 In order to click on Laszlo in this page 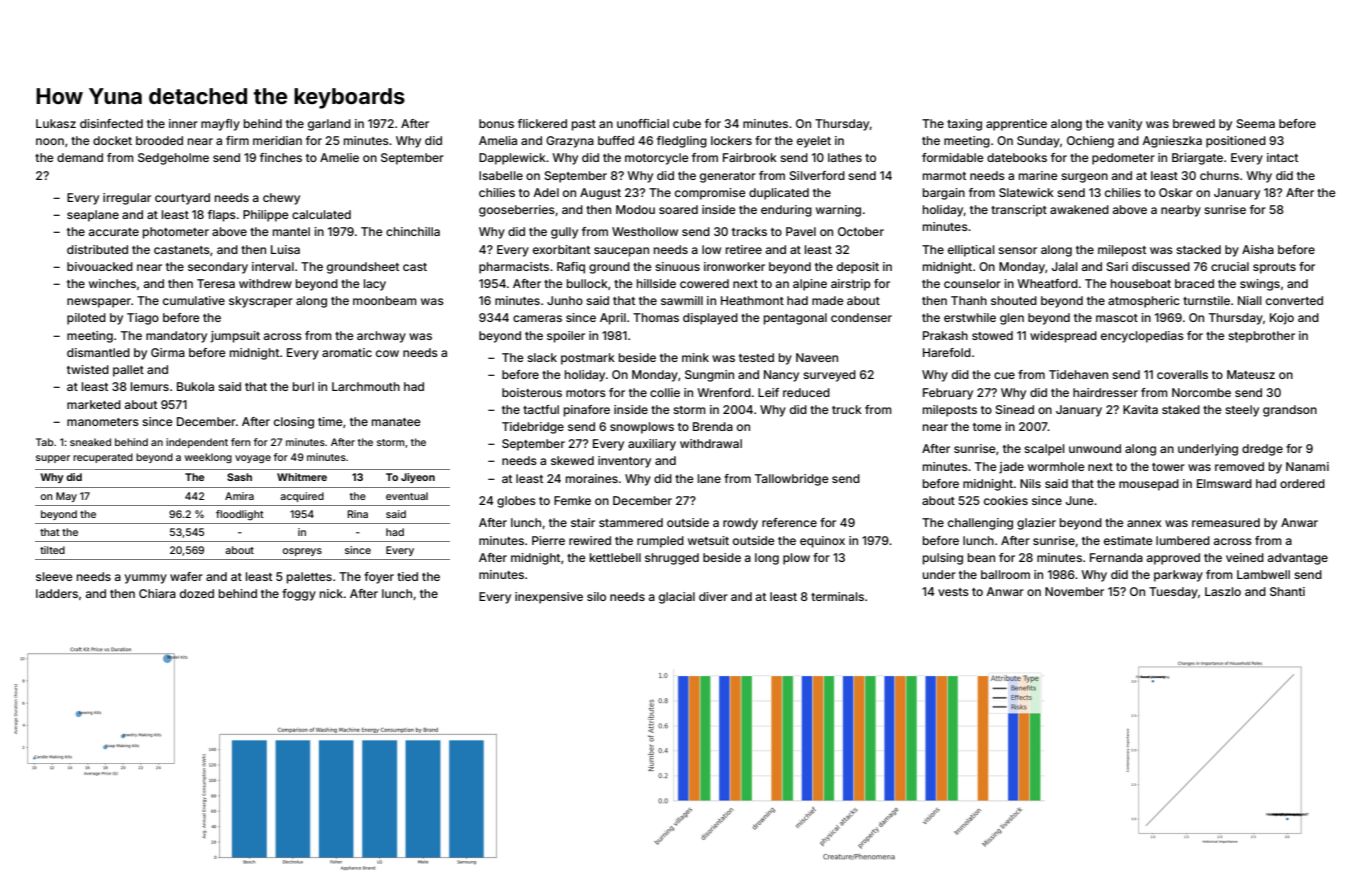, I will do `click(1223, 591)`.
